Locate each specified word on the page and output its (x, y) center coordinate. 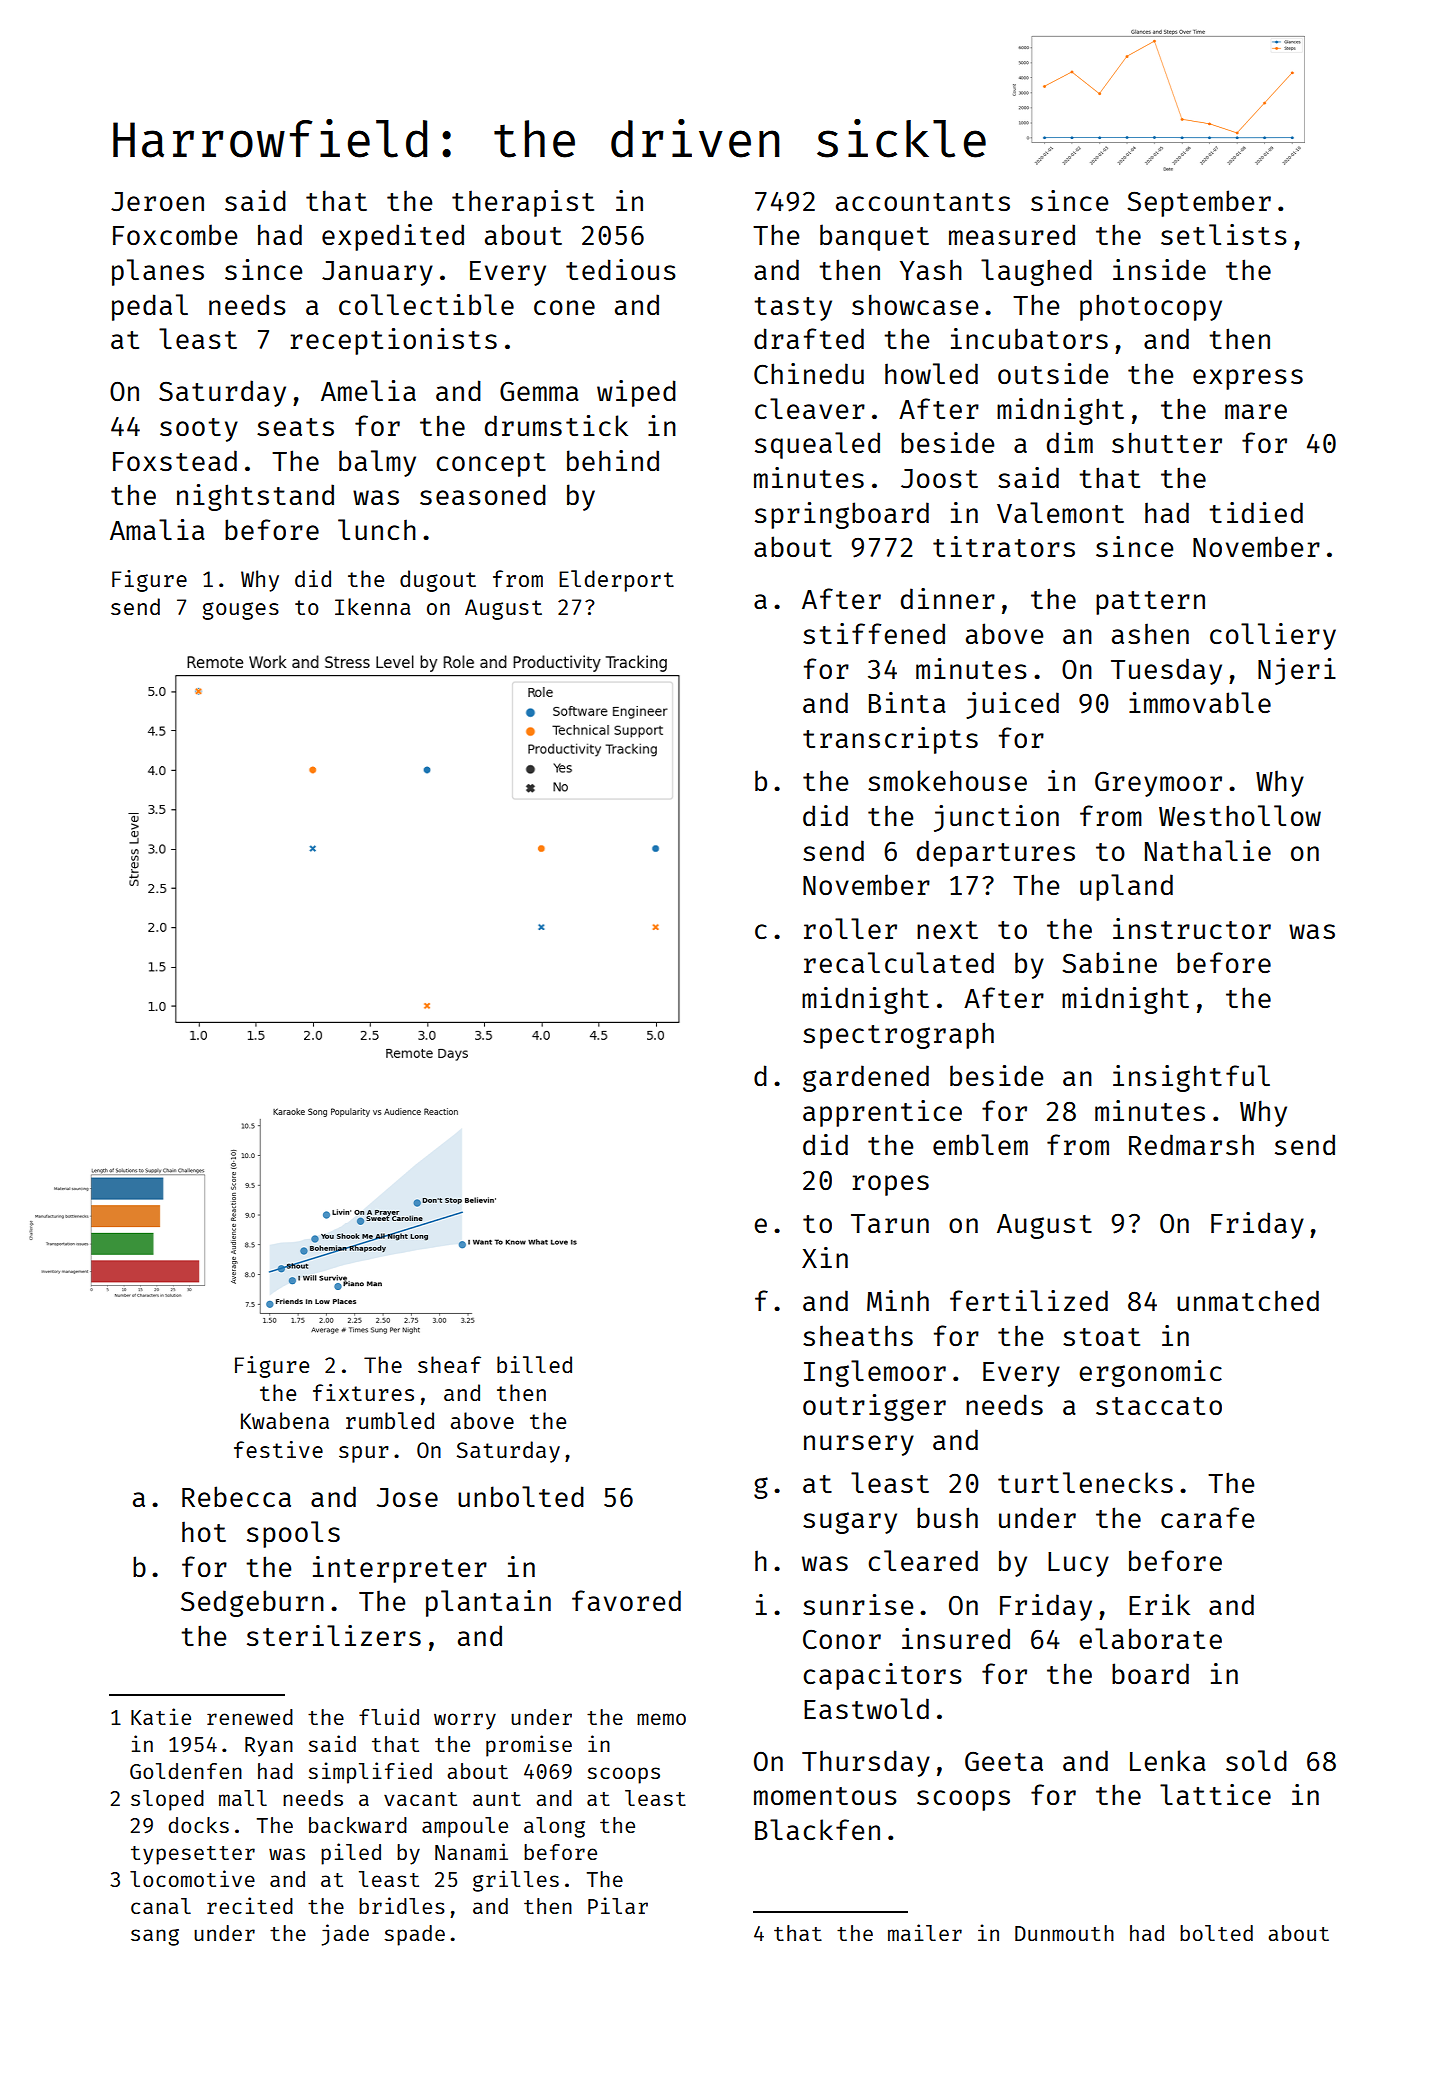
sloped (167, 1800)
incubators (1029, 338)
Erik (1159, 1604)
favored (626, 1600)
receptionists (394, 341)
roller (850, 928)
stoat (1101, 1337)
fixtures (363, 1392)
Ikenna (373, 606)
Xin (825, 1257)
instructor (1192, 928)
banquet (874, 237)
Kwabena (285, 1420)
